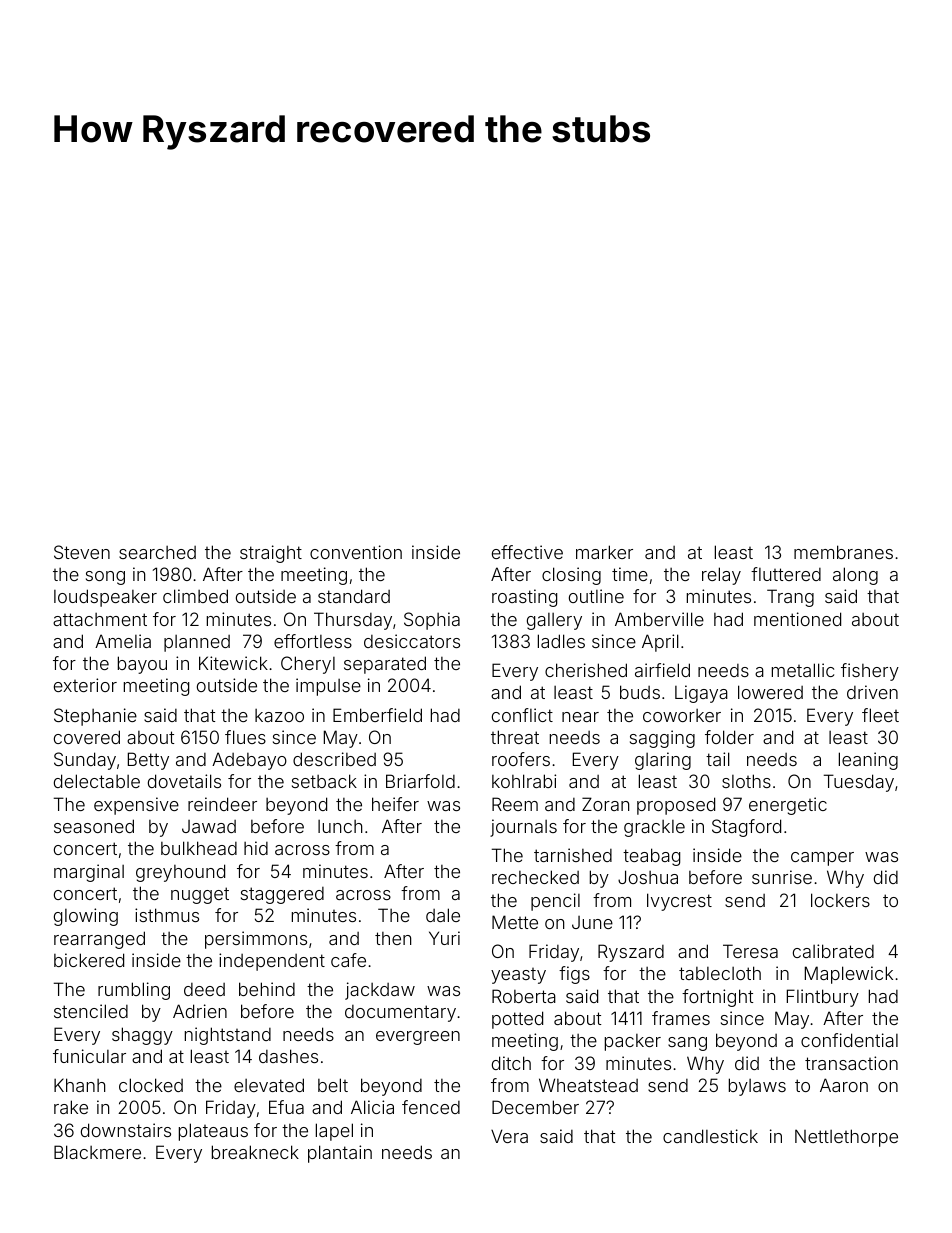 The height and width of the document is (1233, 952). I want to click on fenced, so click(431, 1107).
